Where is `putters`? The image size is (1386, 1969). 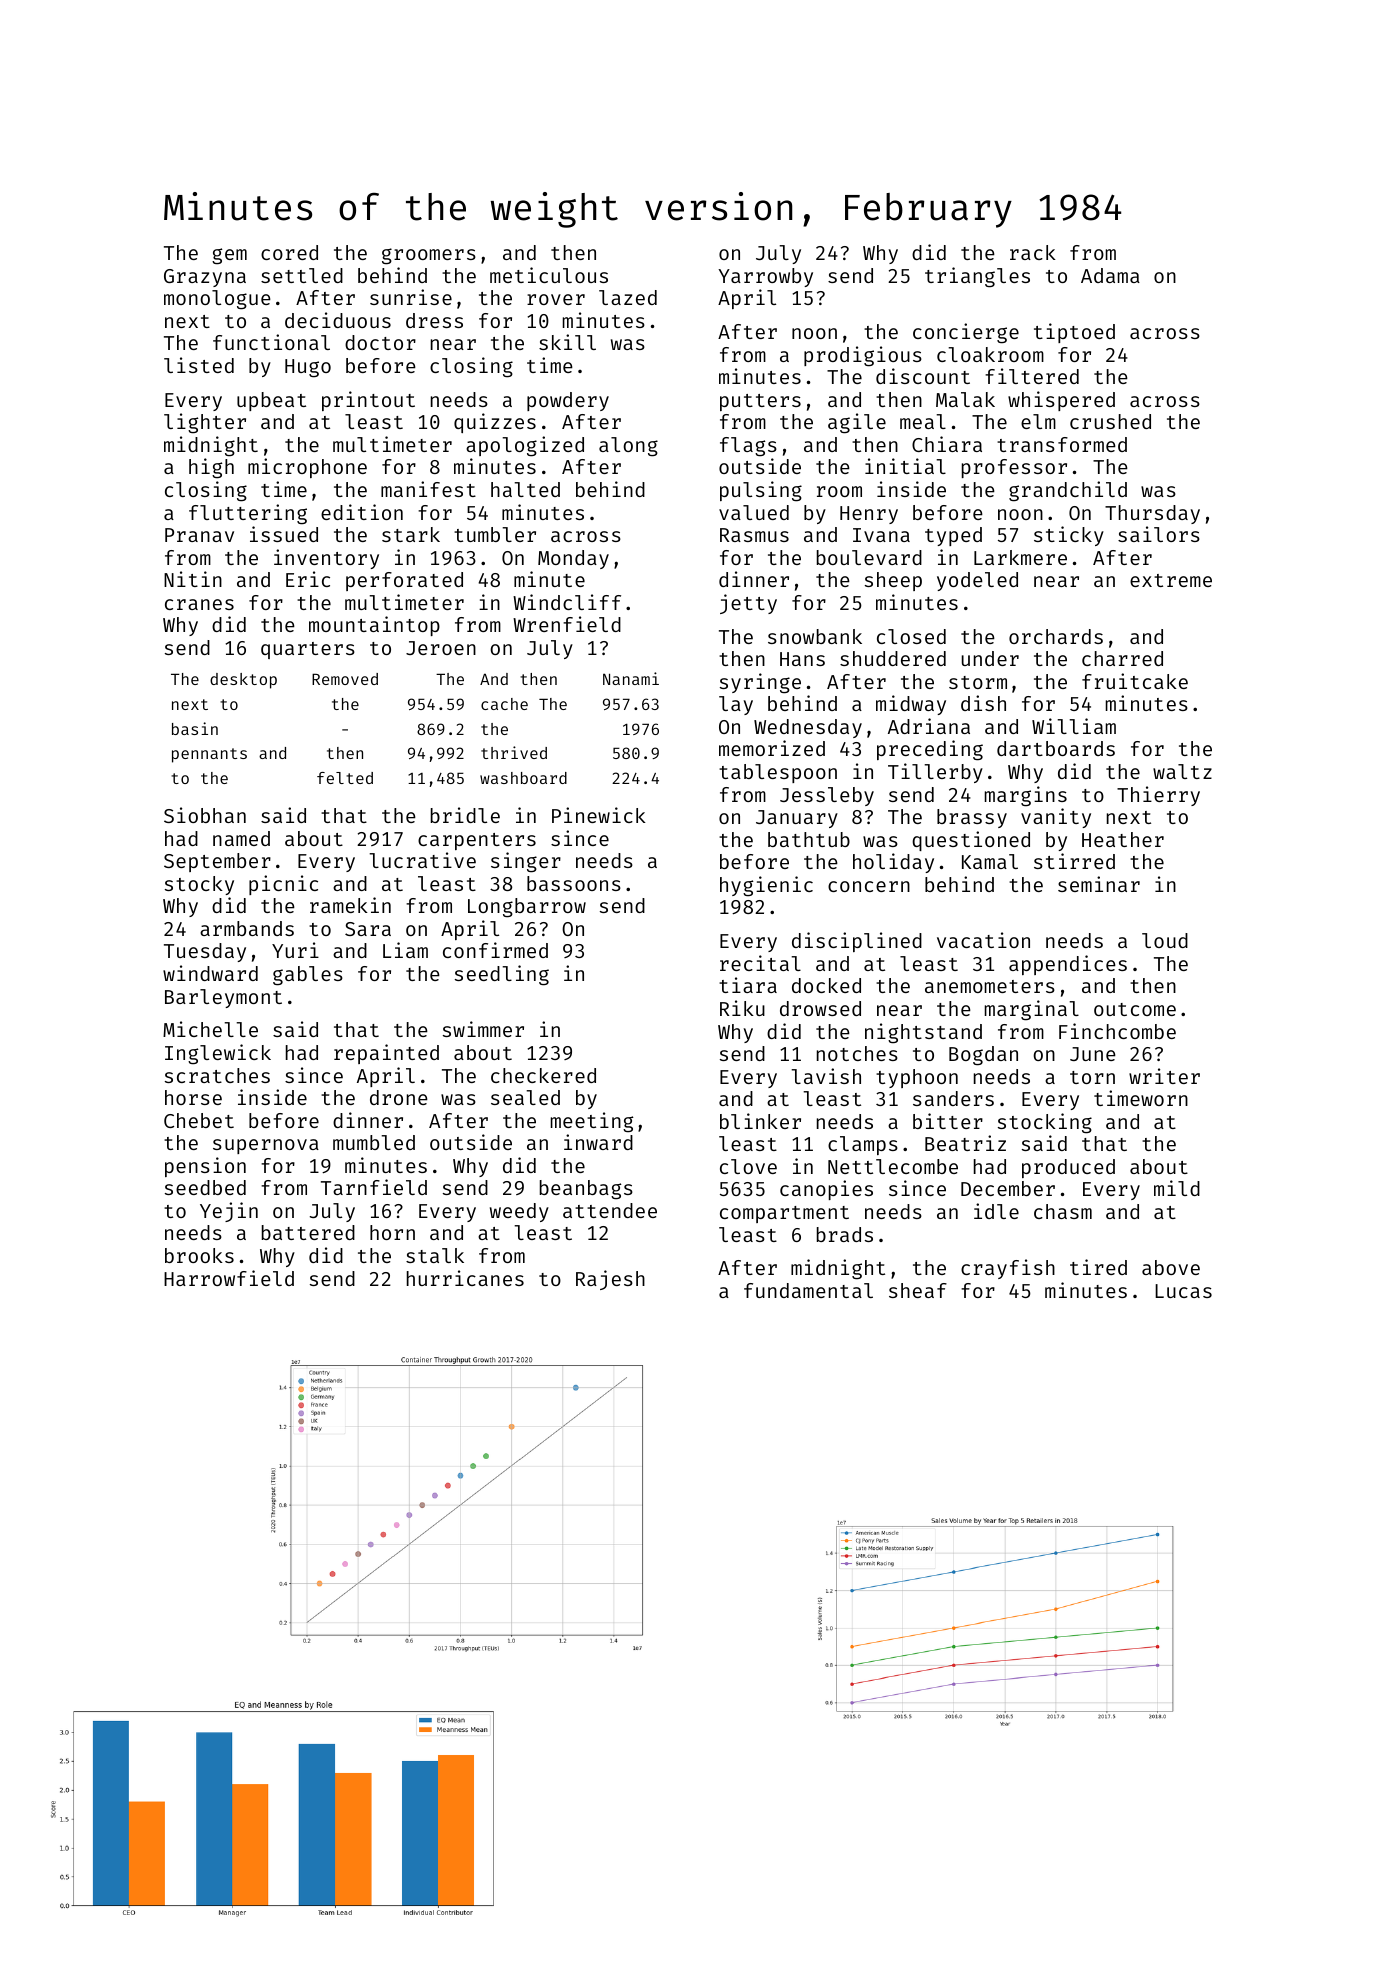 putters is located at coordinates (760, 402).
